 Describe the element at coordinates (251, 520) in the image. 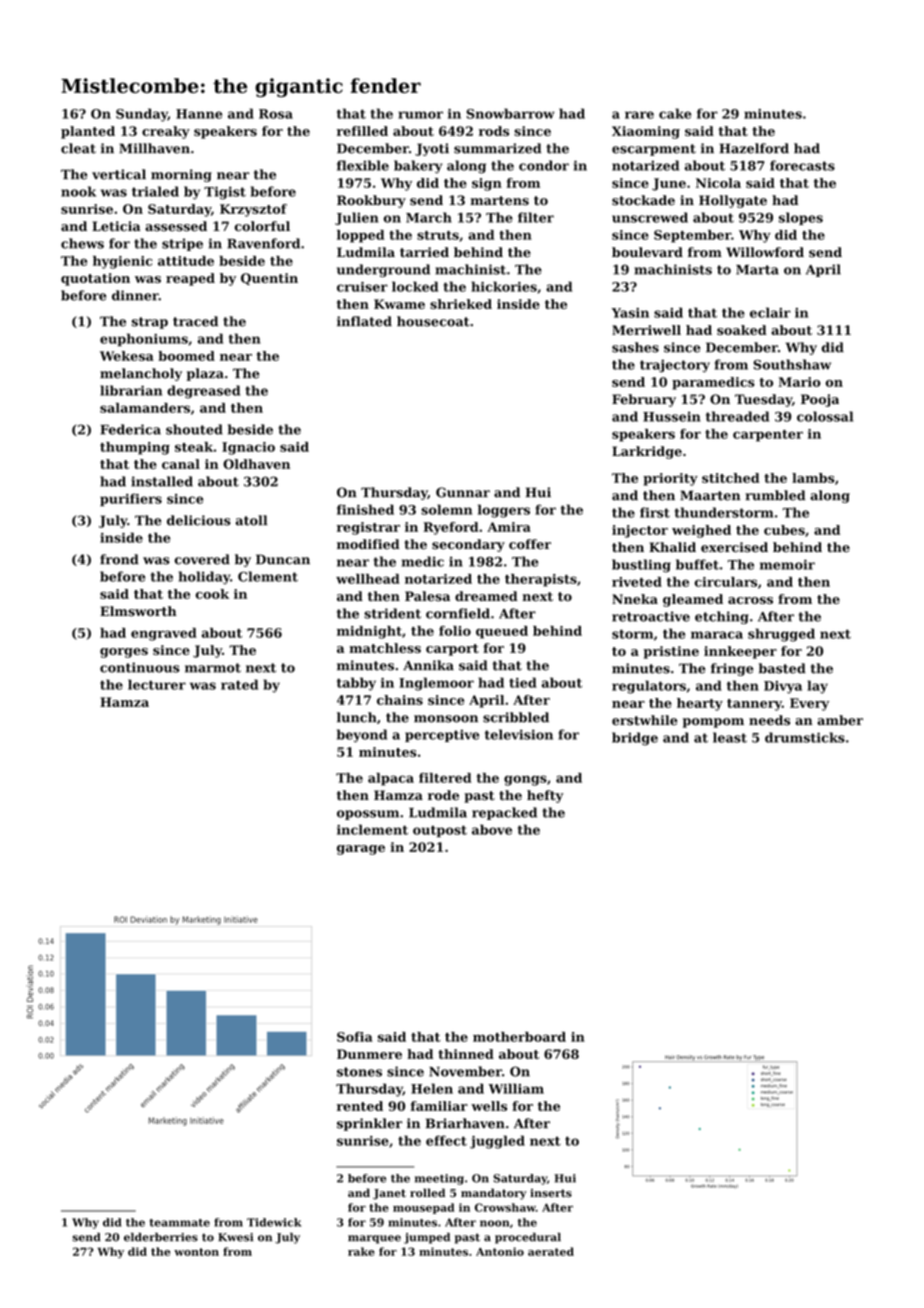

I see `atoll` at that location.
